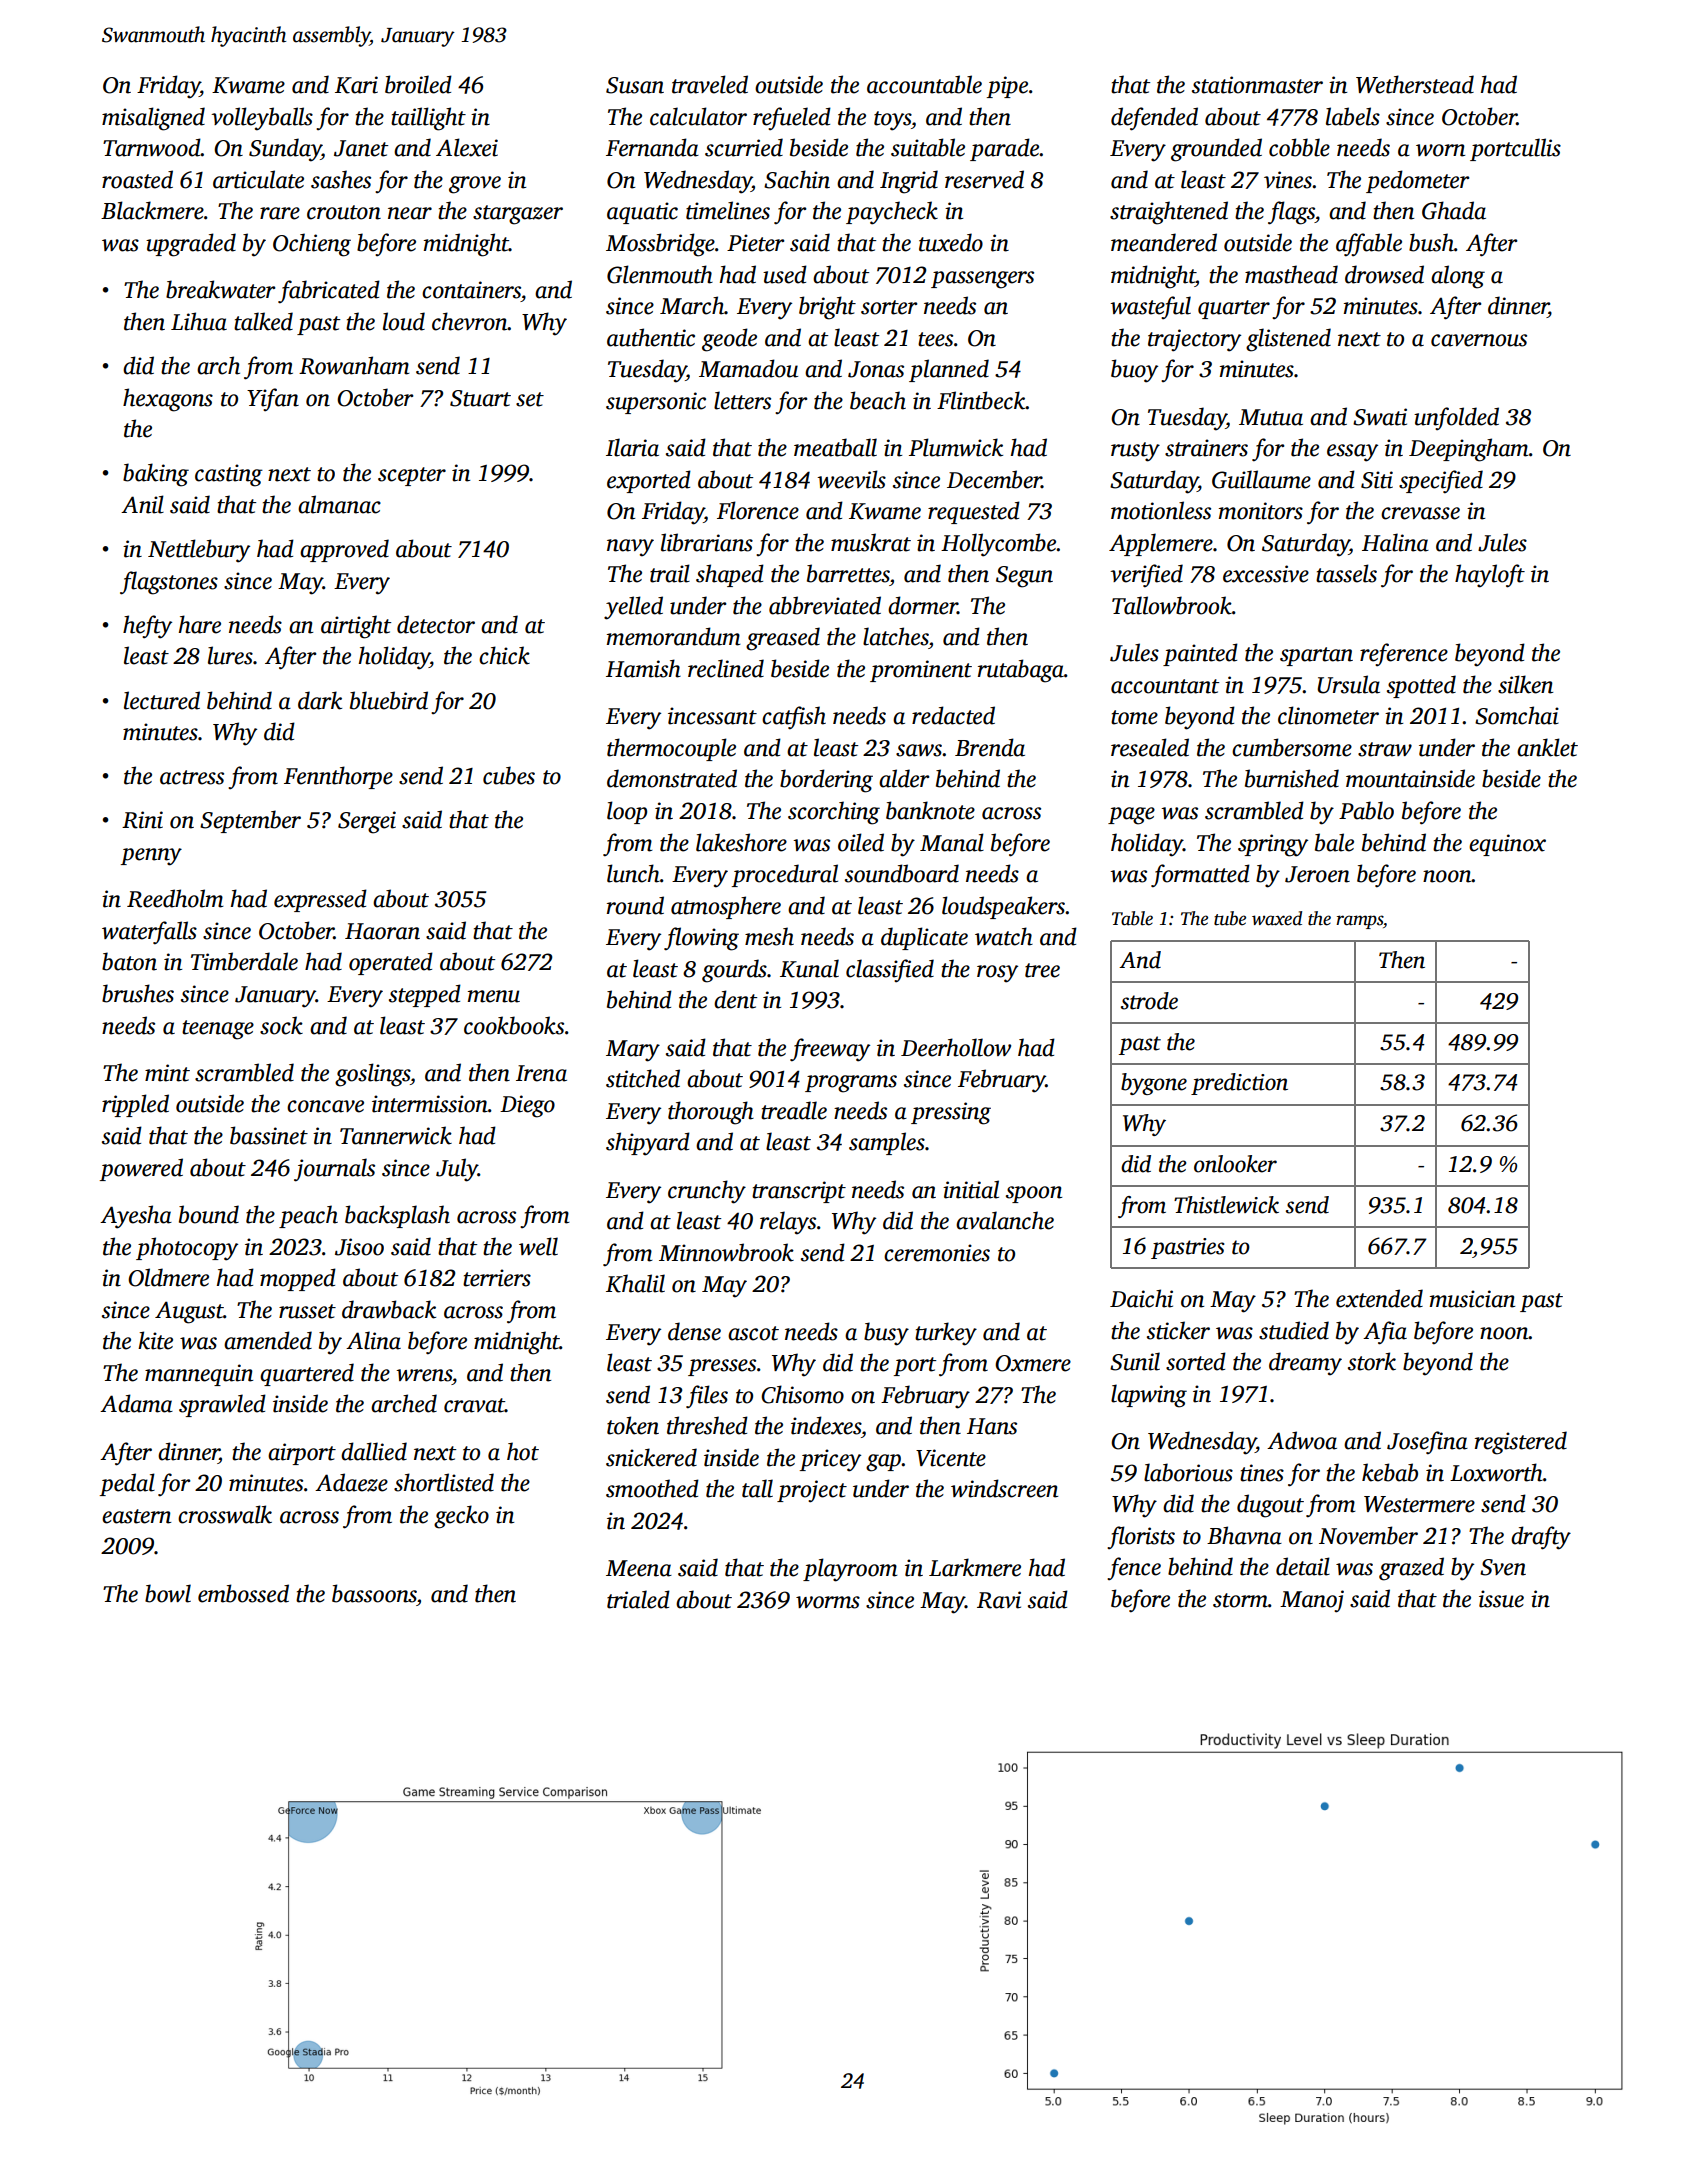 This image has height=2178, width=1683. I want to click on soundboard, so click(902, 873).
